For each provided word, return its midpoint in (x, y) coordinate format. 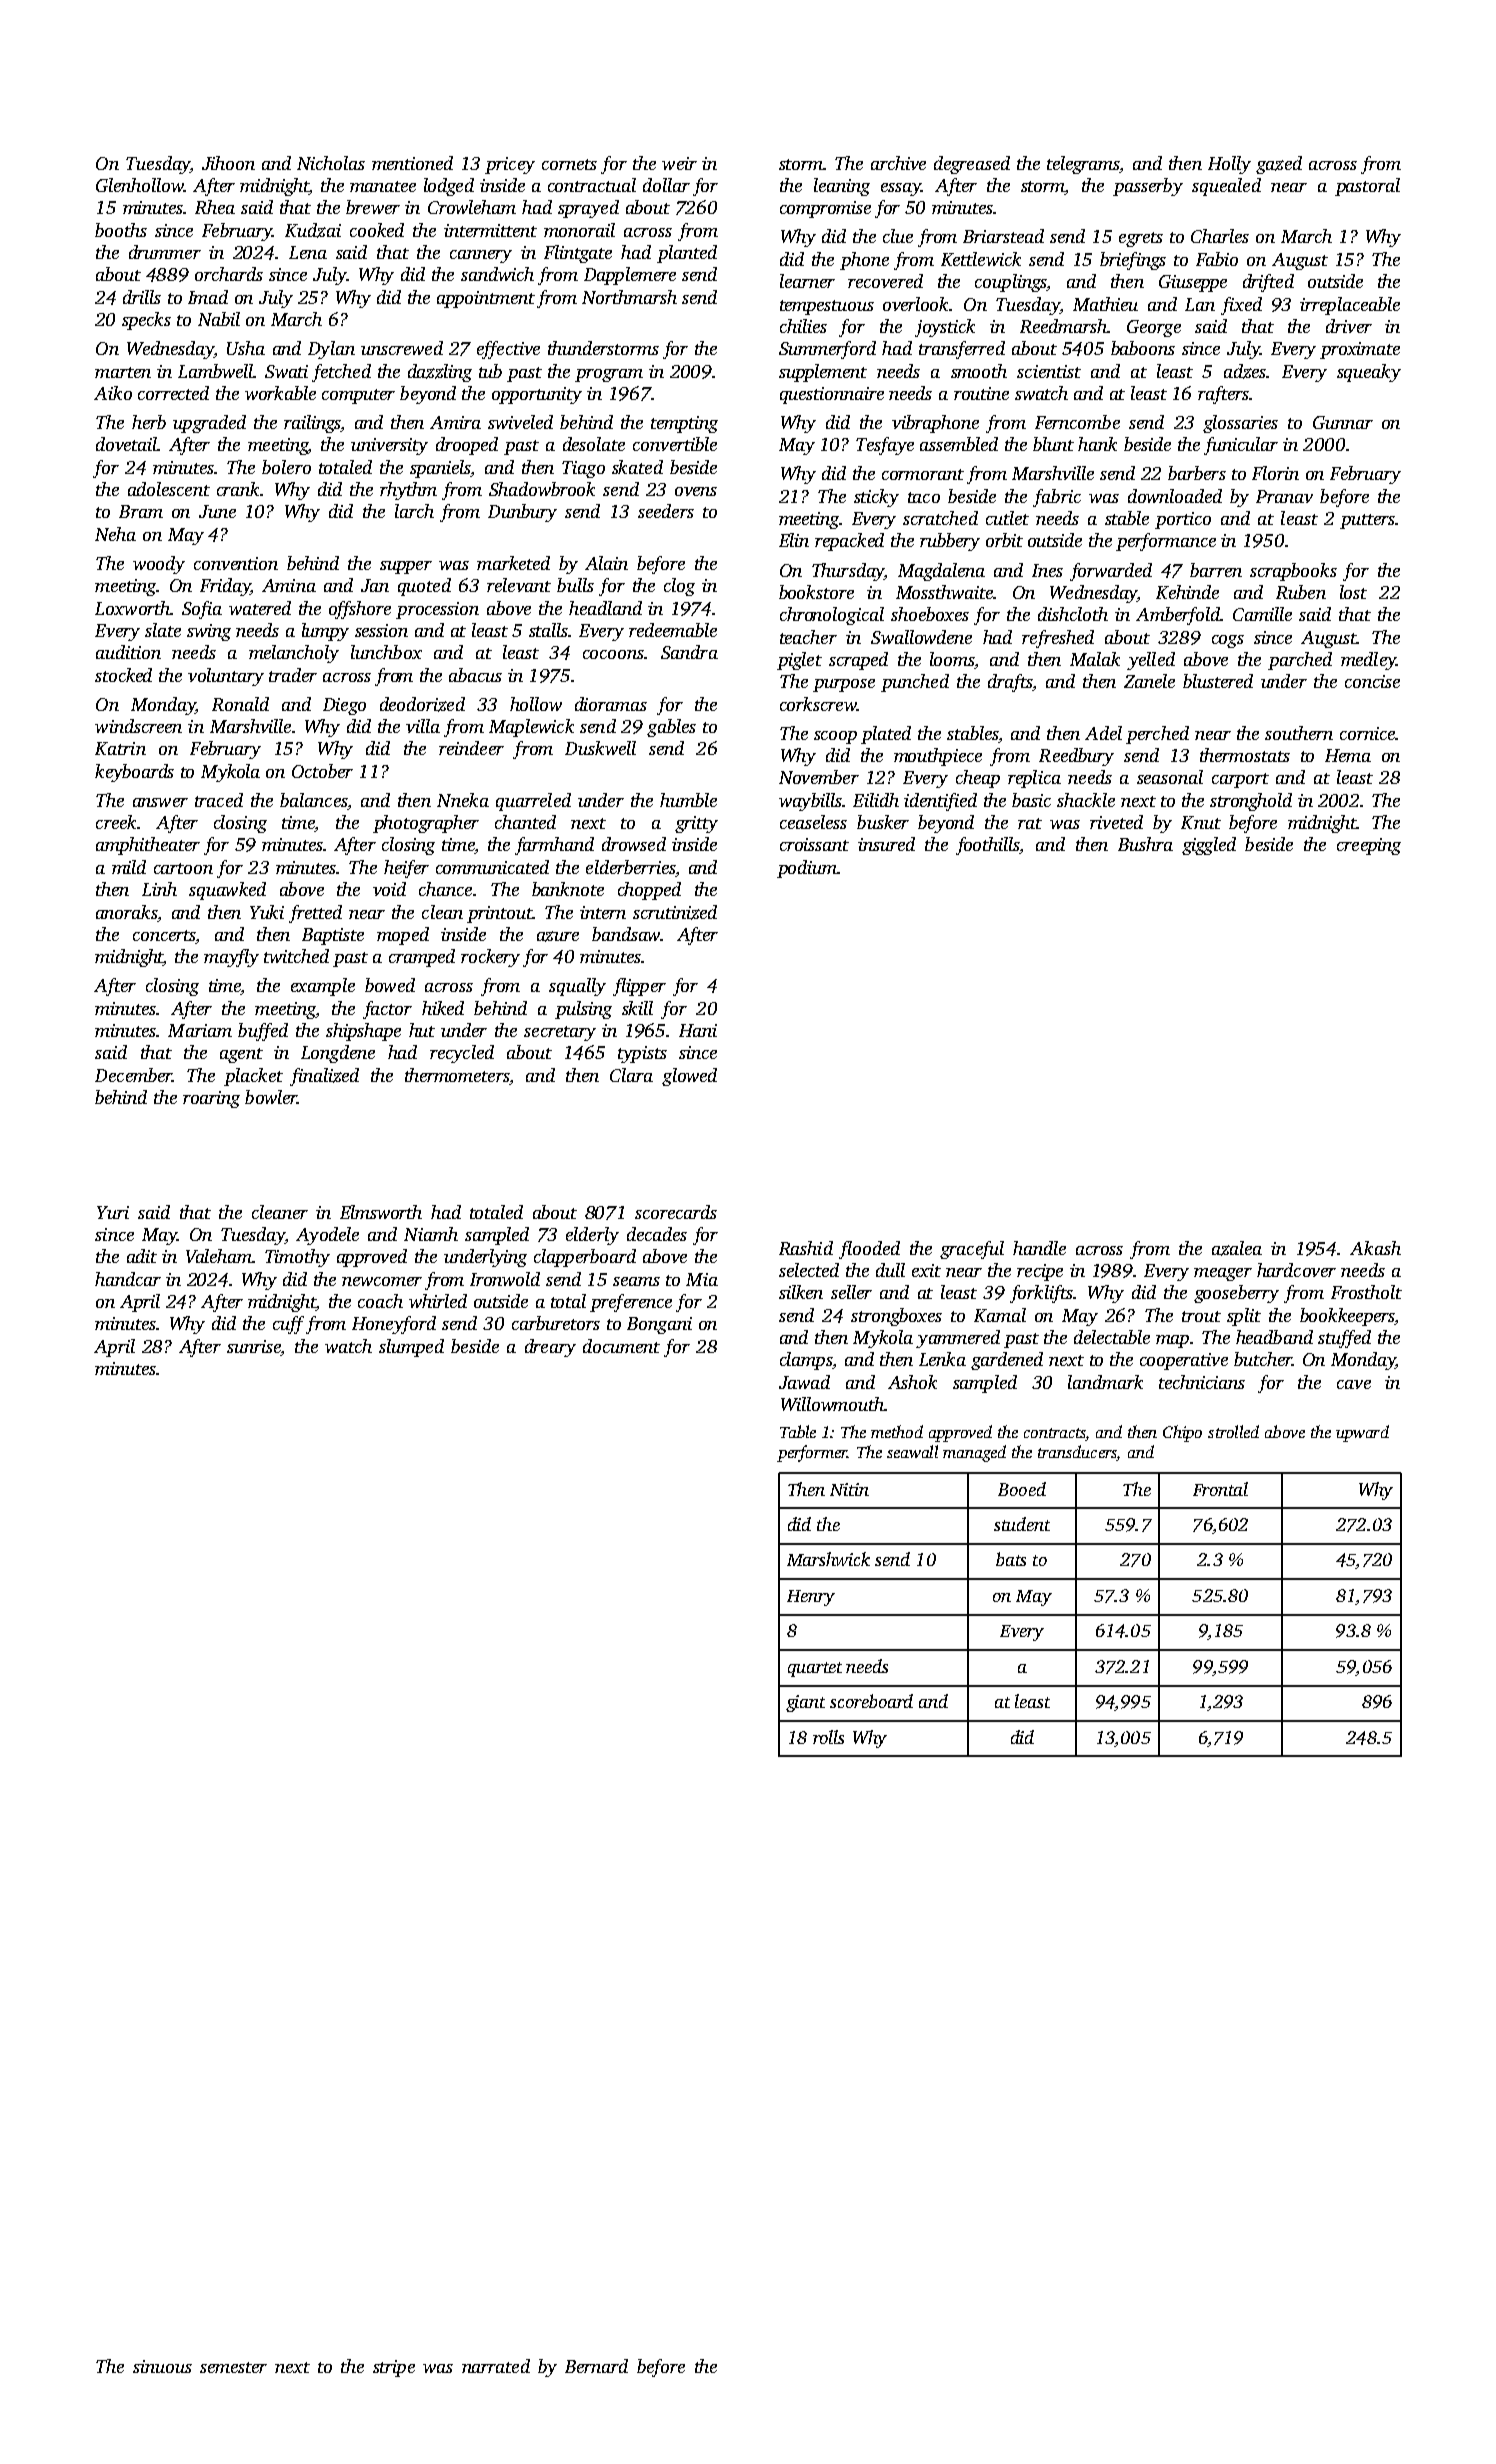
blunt (1053, 444)
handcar (128, 1279)
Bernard (596, 2366)
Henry (811, 1598)
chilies (803, 326)
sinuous (162, 2366)
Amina (289, 585)
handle (1039, 1248)
